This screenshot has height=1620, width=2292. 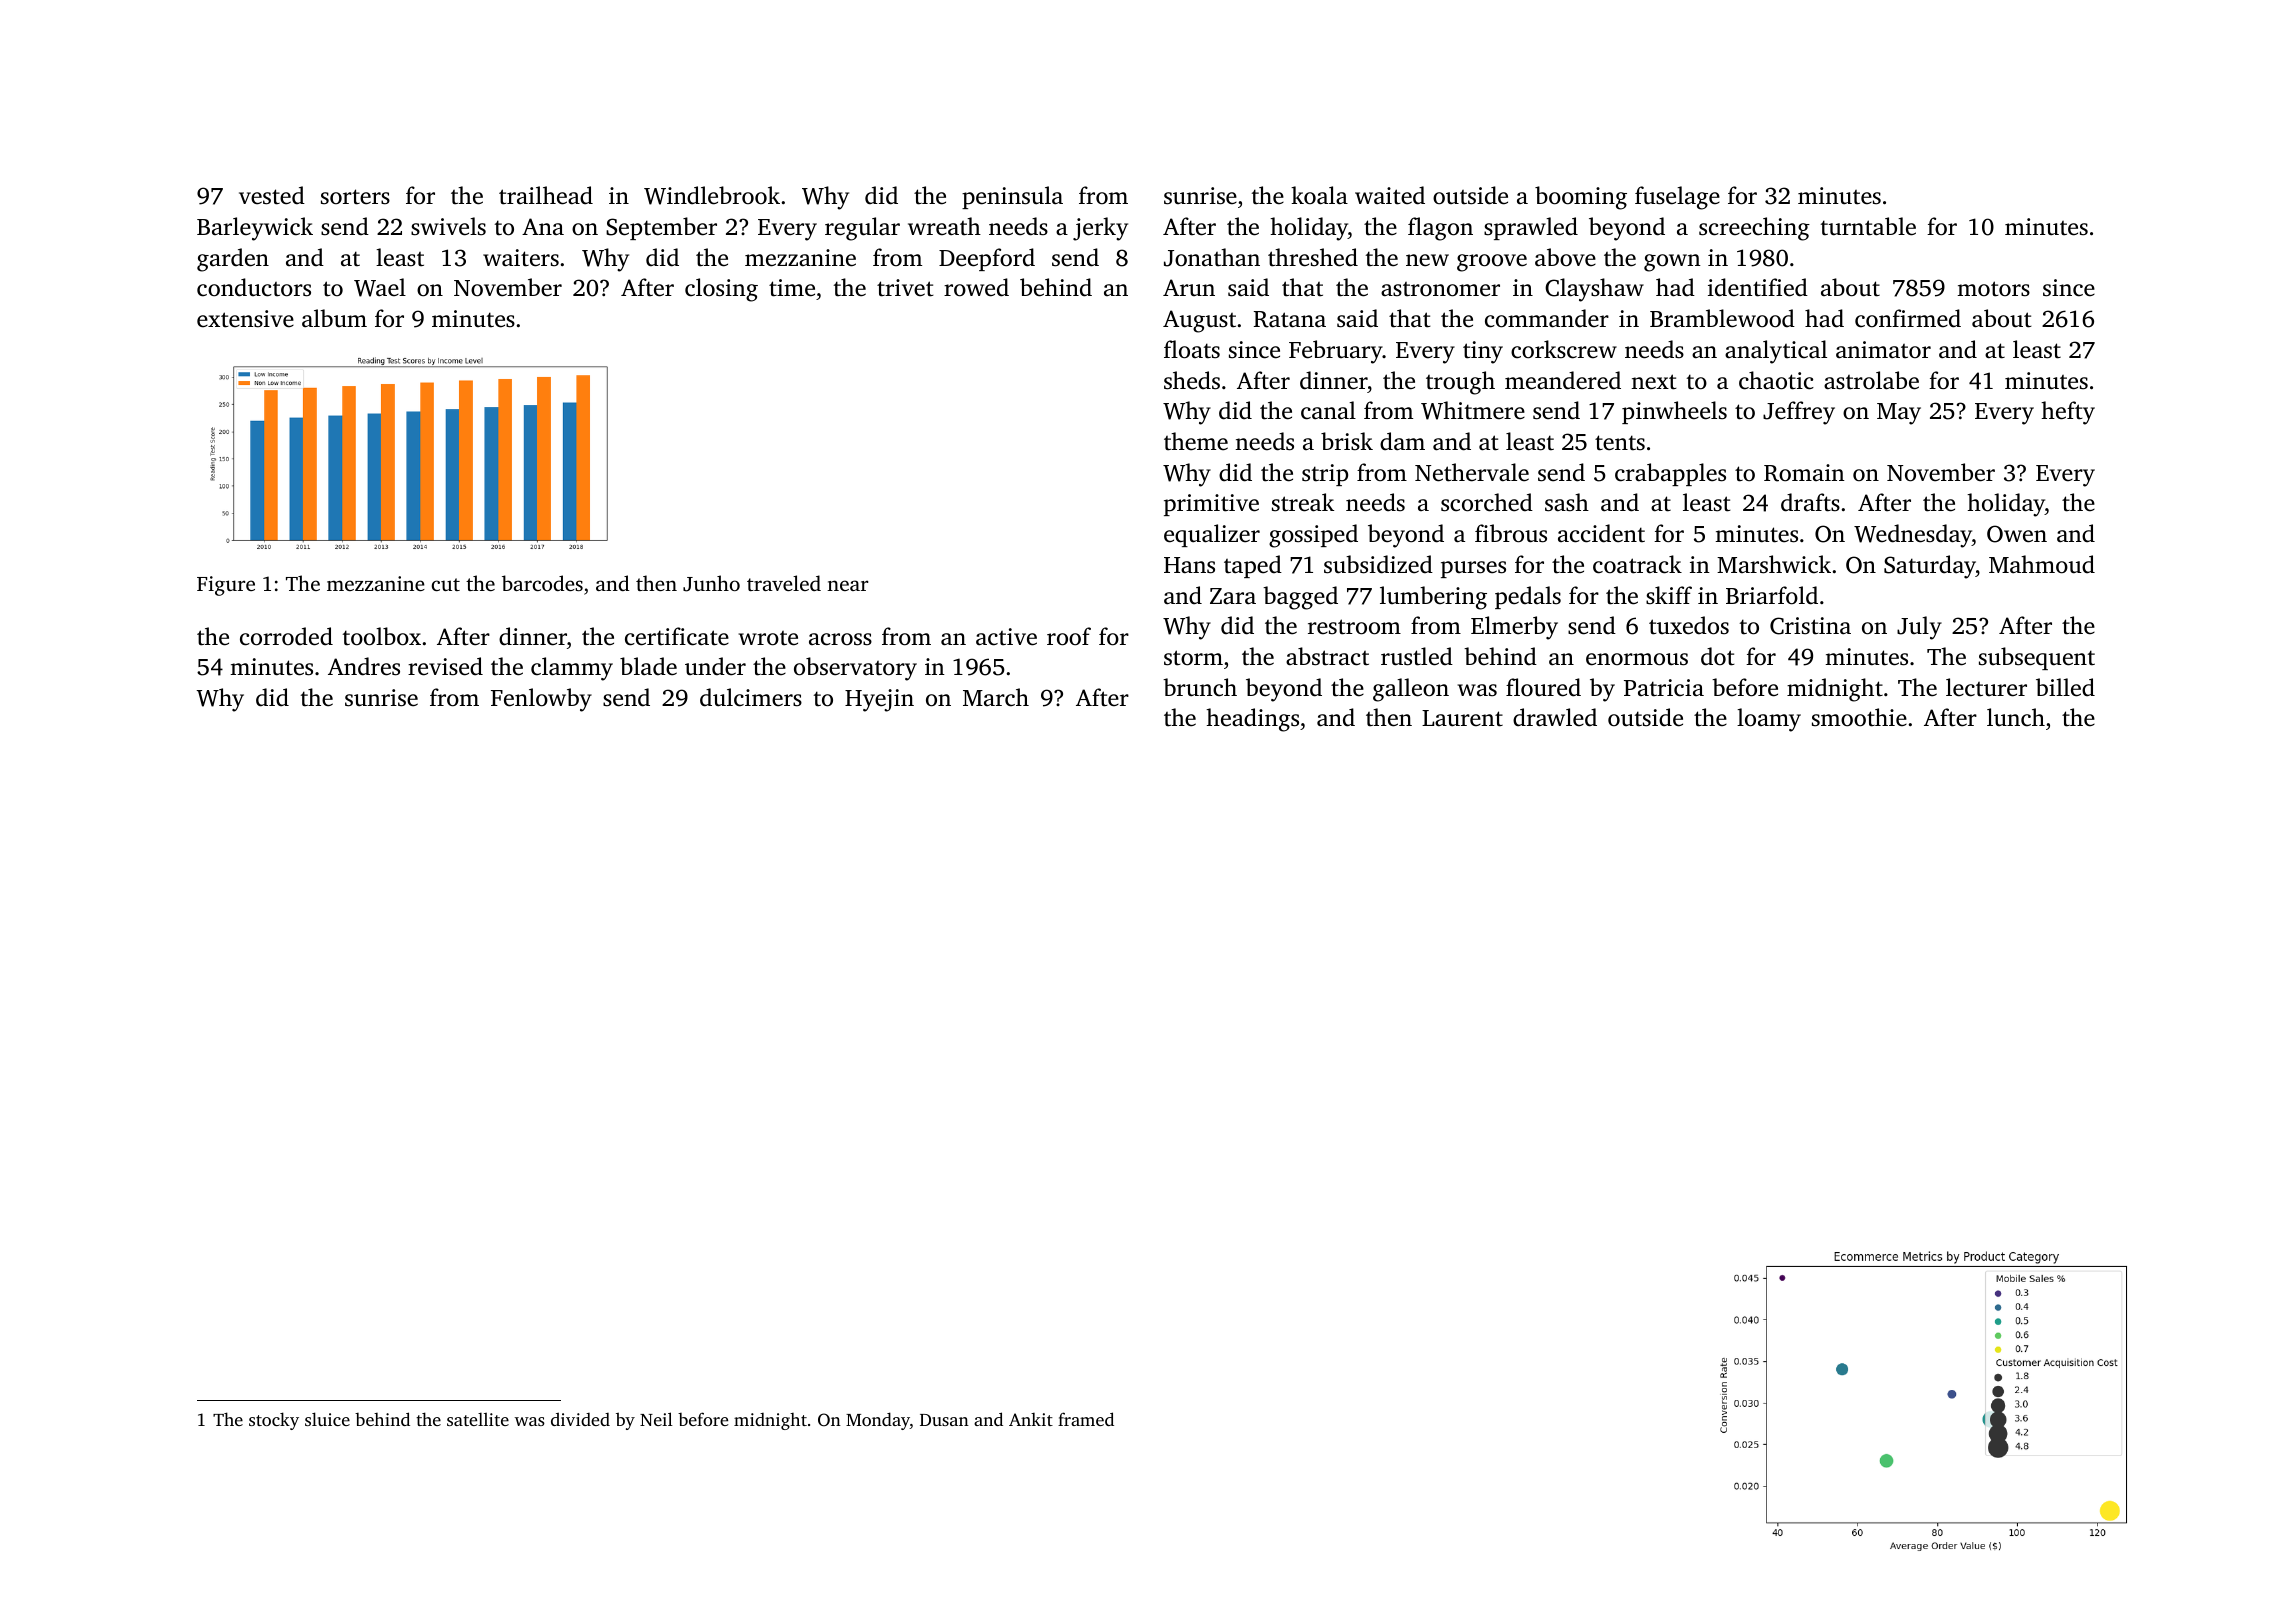 I want to click on sluice, so click(x=327, y=1419).
